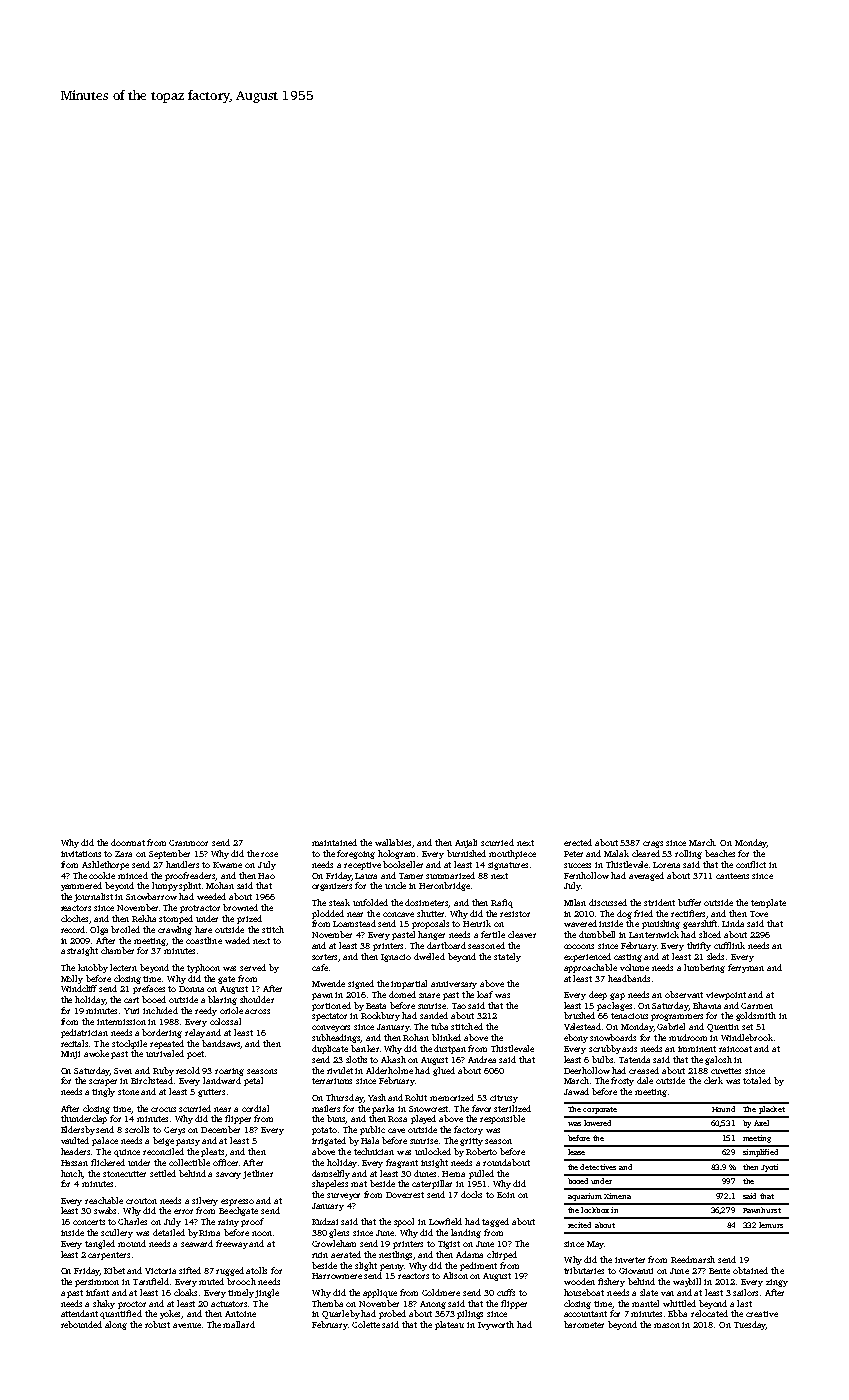 This image has width=849, height=1400. What do you see at coordinates (189, 1162) in the image?
I see `collectible` at bounding box center [189, 1162].
